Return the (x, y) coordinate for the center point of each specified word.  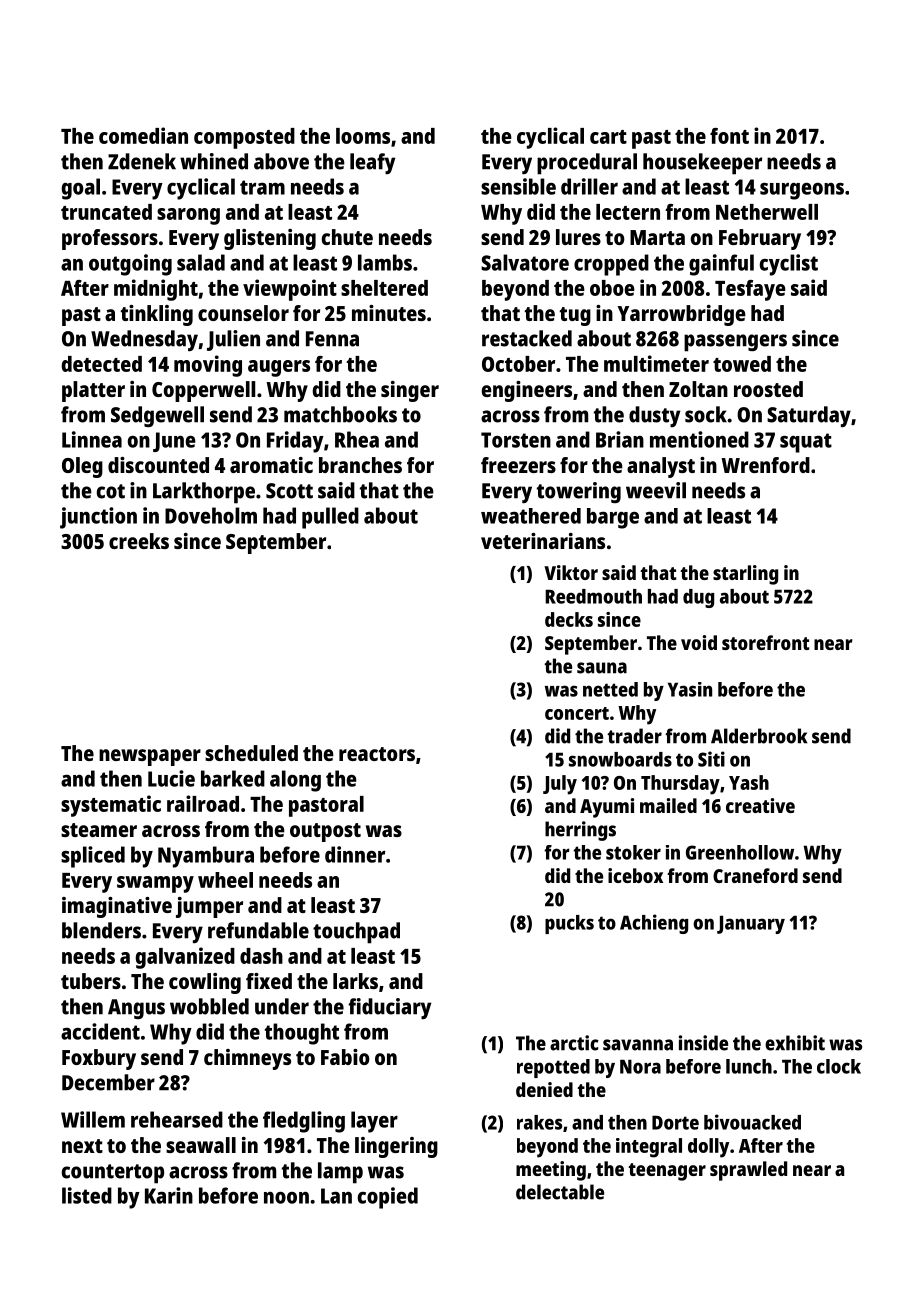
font (729, 136)
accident (100, 1031)
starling (745, 575)
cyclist (789, 265)
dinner (355, 854)
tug (575, 316)
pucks (569, 924)
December (108, 1082)
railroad (203, 803)
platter (93, 391)
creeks (139, 541)
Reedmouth (593, 596)
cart (608, 137)
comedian (143, 135)
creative (760, 805)
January (751, 924)
